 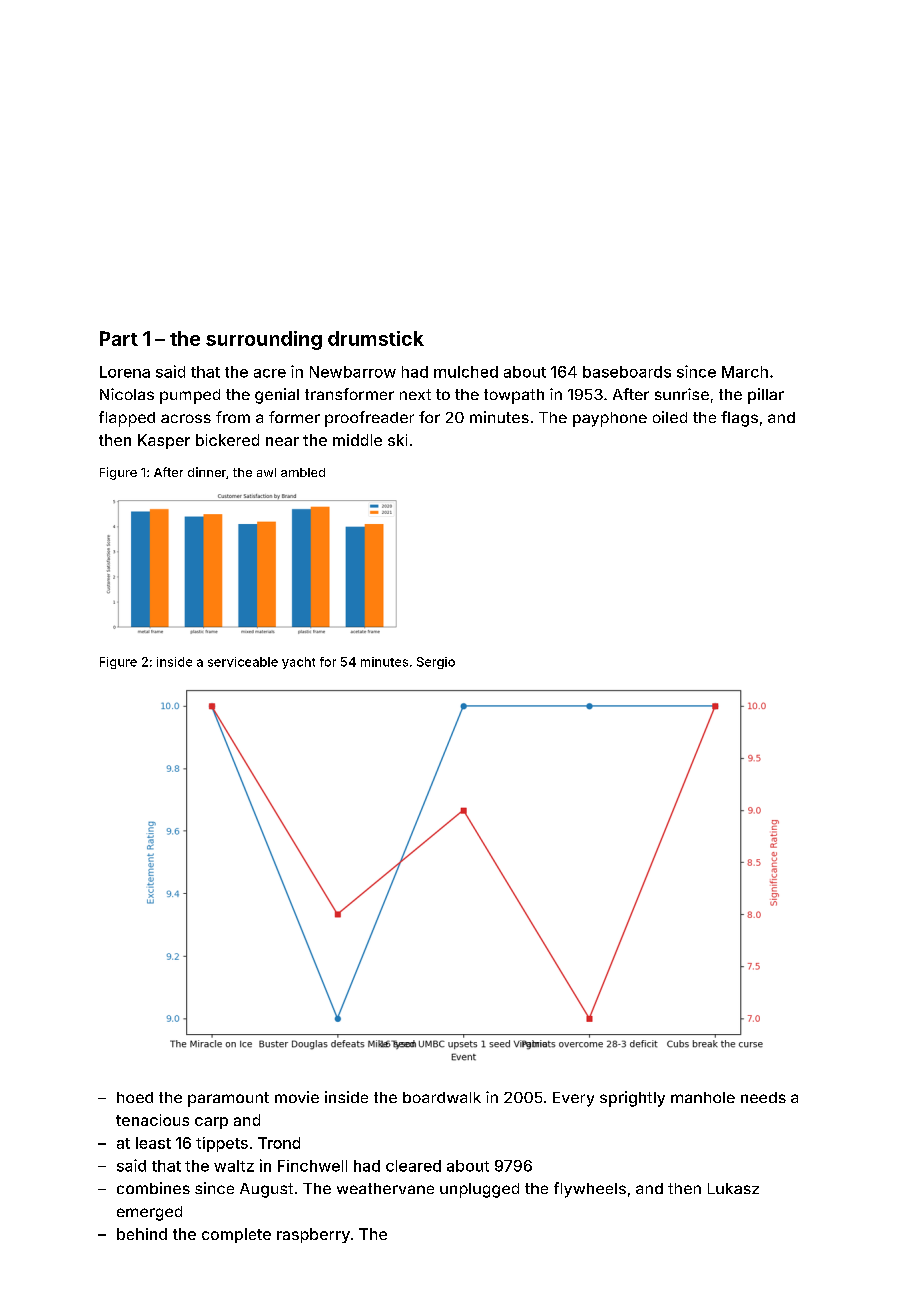 What do you see at coordinates (227, 440) in the image?
I see `bickered` at bounding box center [227, 440].
